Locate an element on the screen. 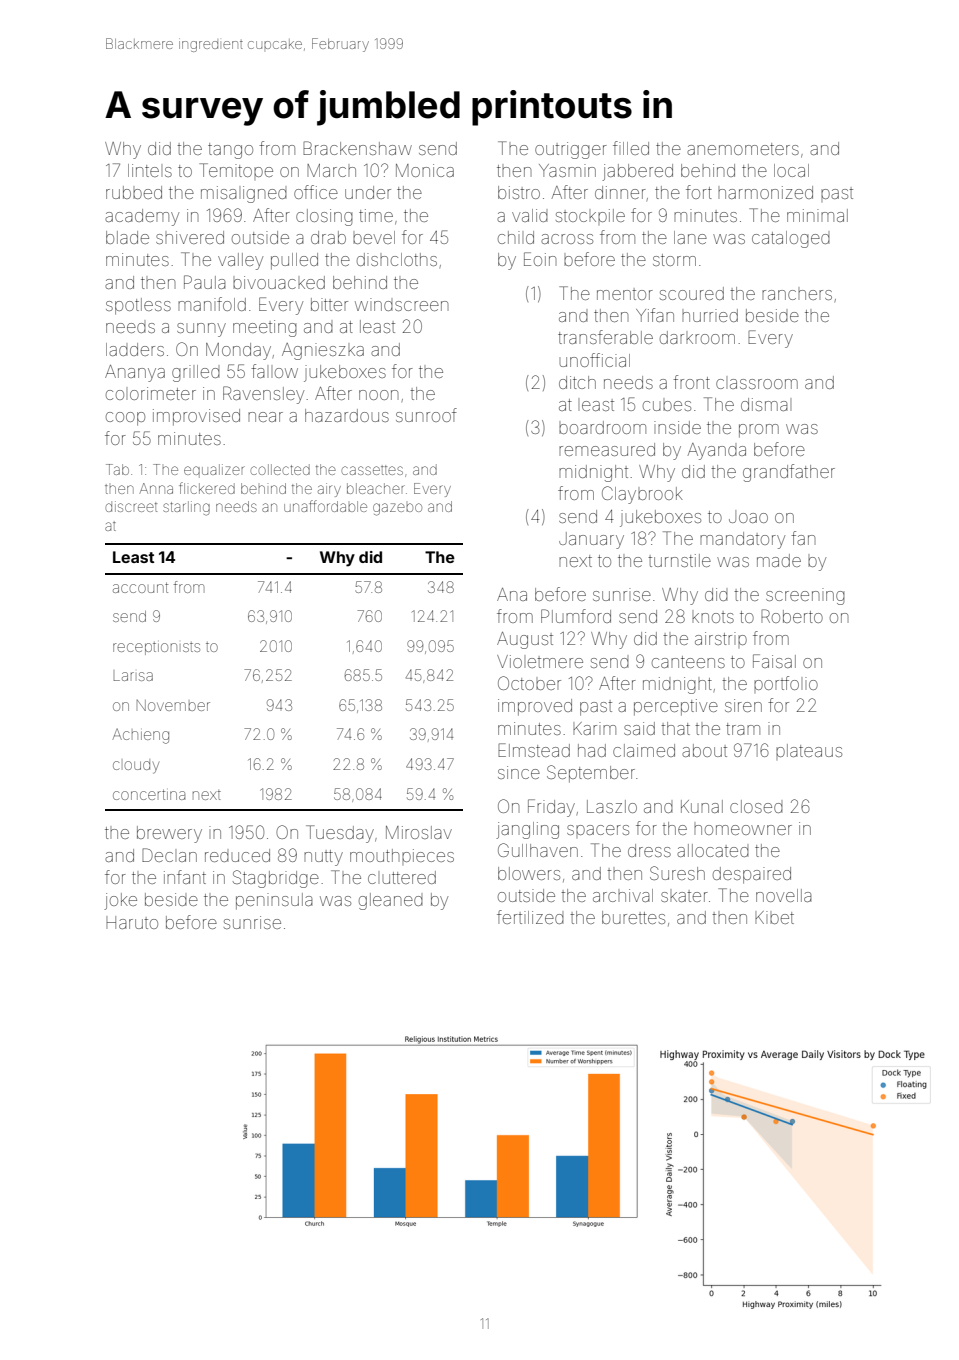 The image size is (959, 1360). tango is located at coordinates (230, 151).
